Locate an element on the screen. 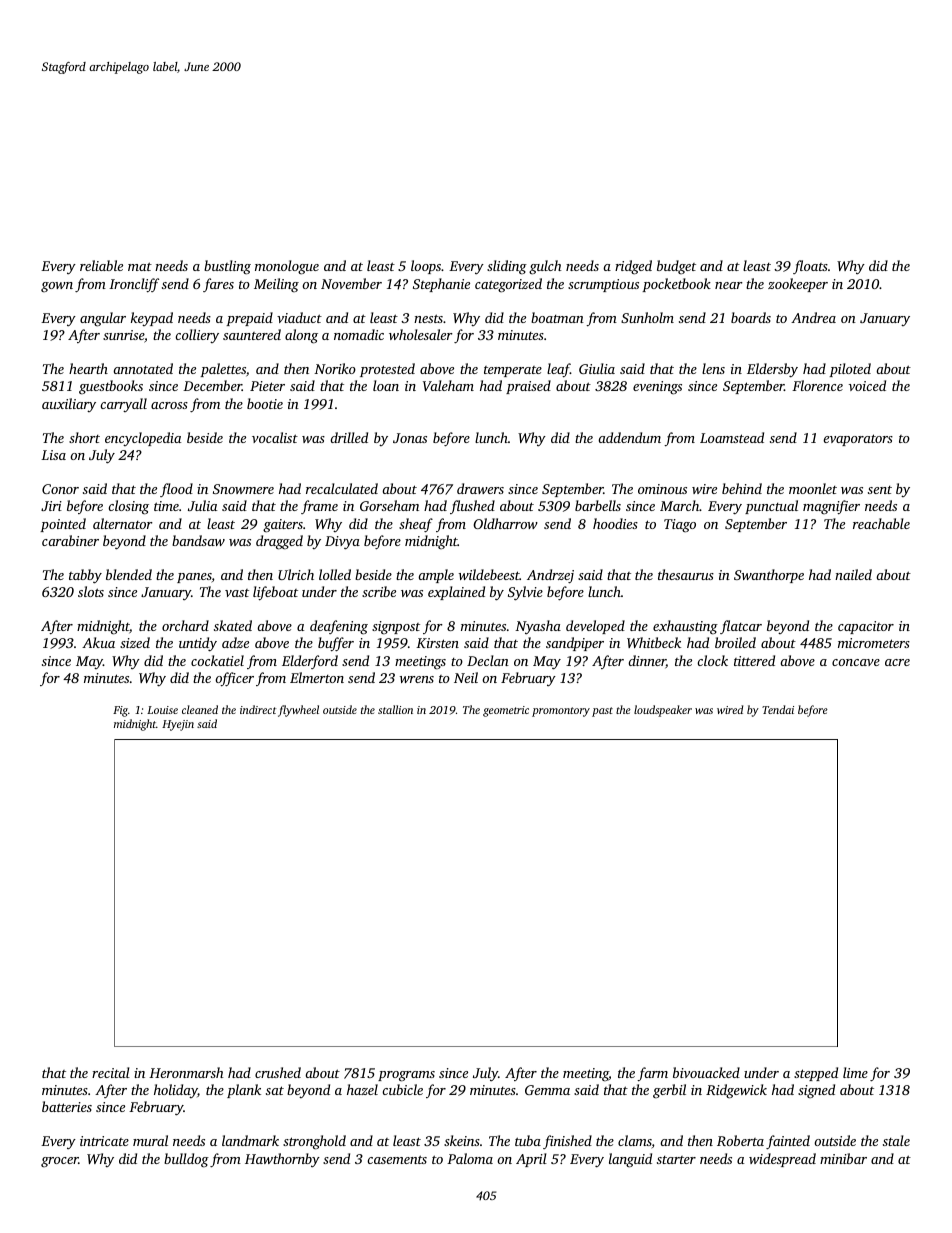  geometric is located at coordinates (506, 711).
